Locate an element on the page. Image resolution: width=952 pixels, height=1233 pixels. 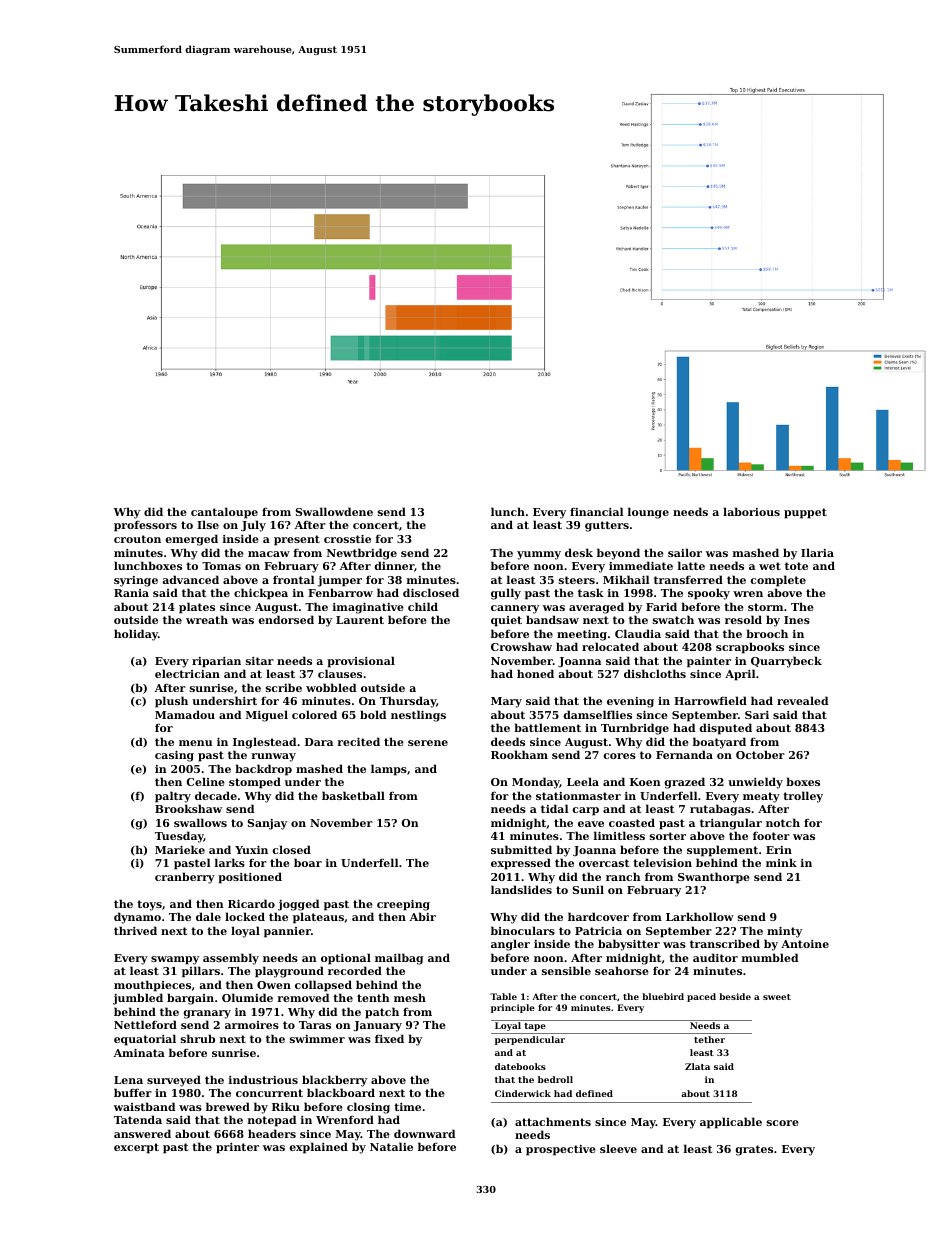
excerpt is located at coordinates (136, 1148).
